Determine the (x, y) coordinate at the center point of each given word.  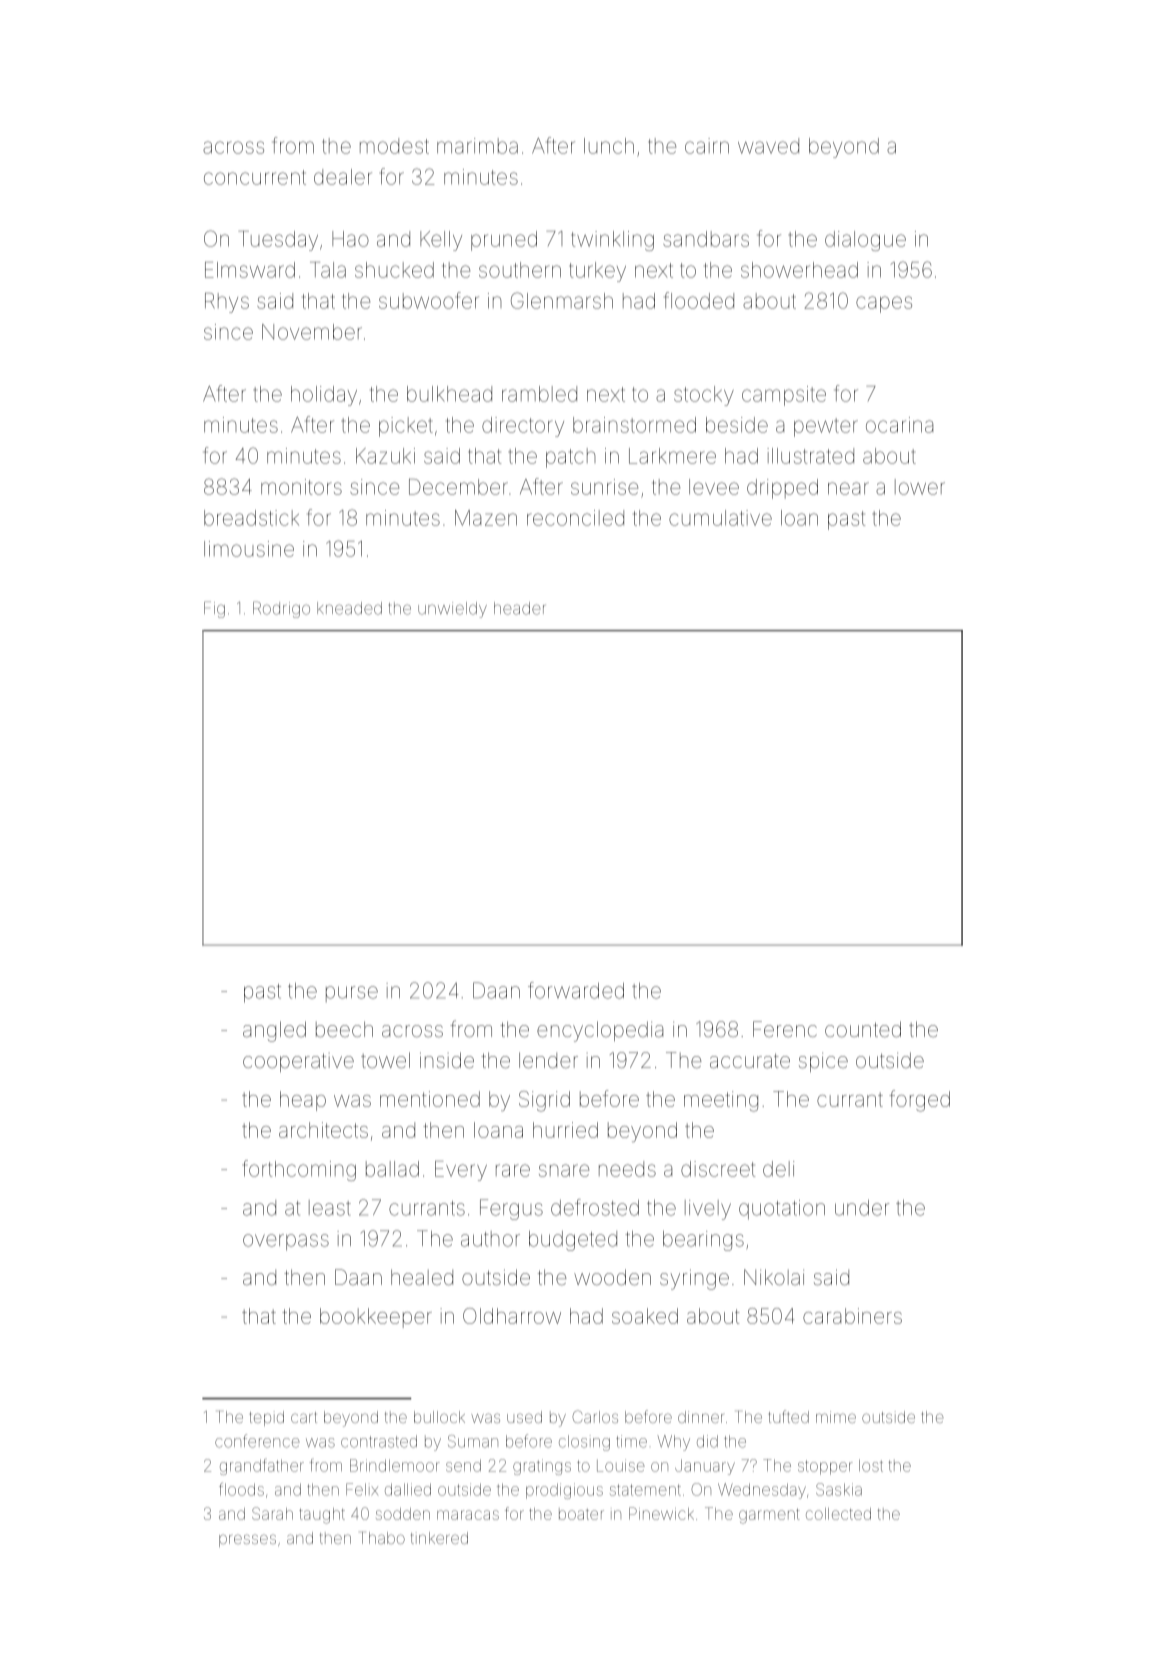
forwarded (576, 990)
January (705, 1467)
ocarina (899, 425)
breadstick (251, 518)
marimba (477, 146)
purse (352, 994)
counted (863, 1029)
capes (884, 304)
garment (769, 1516)
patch (570, 458)
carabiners (852, 1316)
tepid (267, 1418)
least (330, 1208)
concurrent (255, 177)
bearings (703, 1241)
